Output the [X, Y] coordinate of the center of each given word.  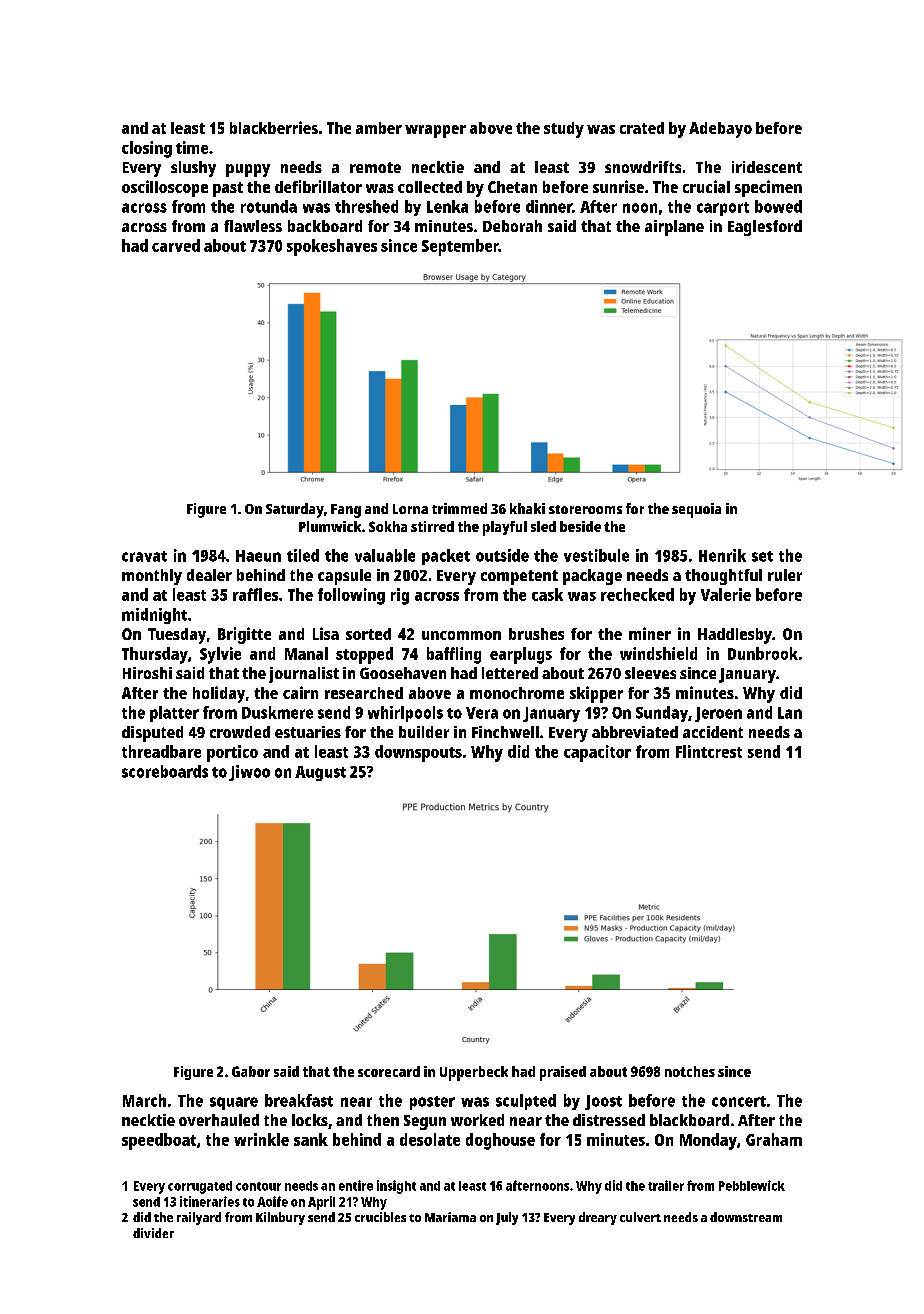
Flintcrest [709, 751]
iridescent [767, 167]
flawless [253, 226]
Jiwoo [249, 773]
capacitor [597, 753]
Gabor [251, 1071]
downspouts [418, 753]
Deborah [512, 226]
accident [713, 732]
